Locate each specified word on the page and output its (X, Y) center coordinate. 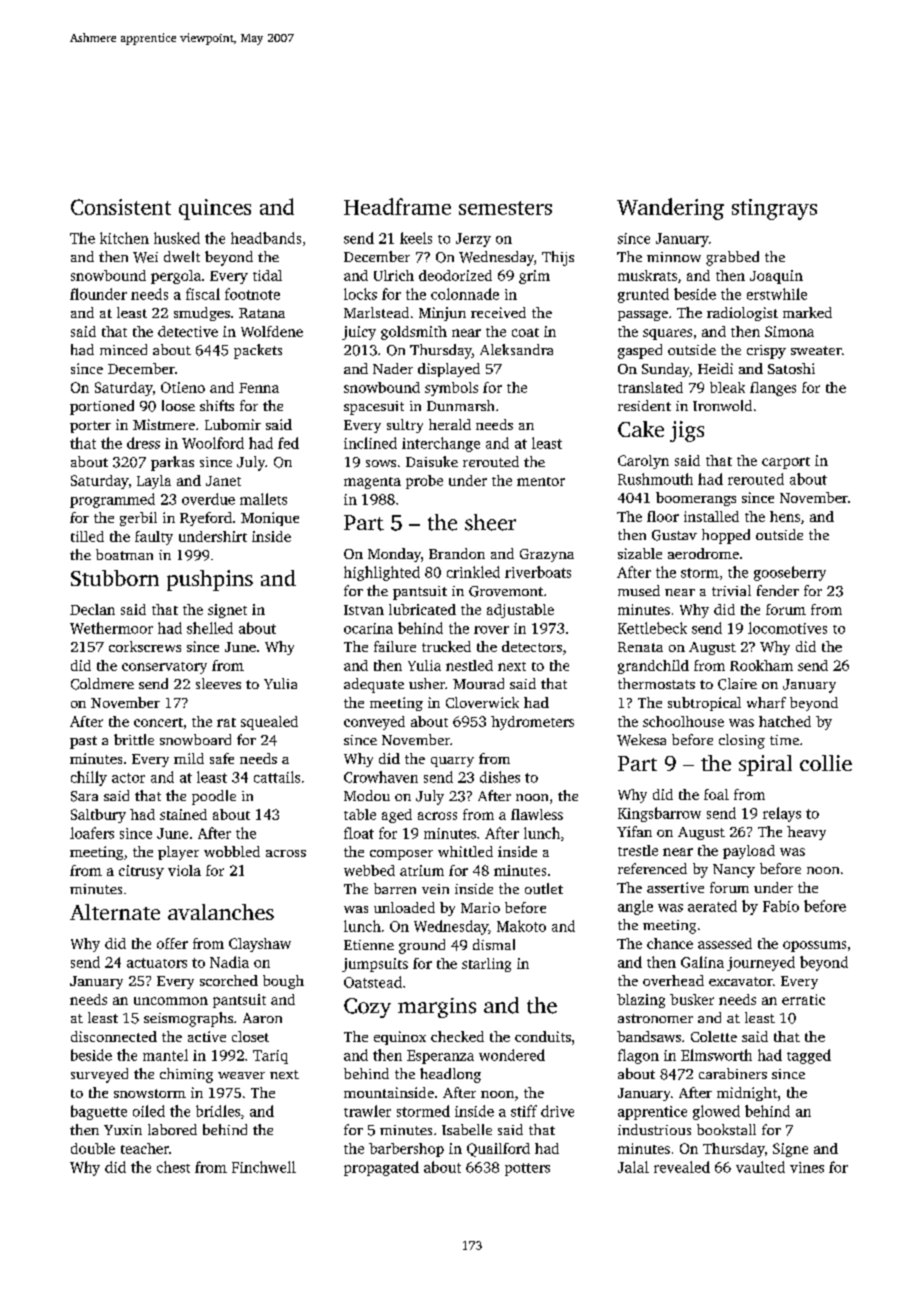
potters (527, 1169)
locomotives (787, 628)
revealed (682, 1167)
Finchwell (264, 1167)
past (83, 742)
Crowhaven (381, 777)
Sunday (666, 370)
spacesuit (374, 408)
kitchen (124, 238)
